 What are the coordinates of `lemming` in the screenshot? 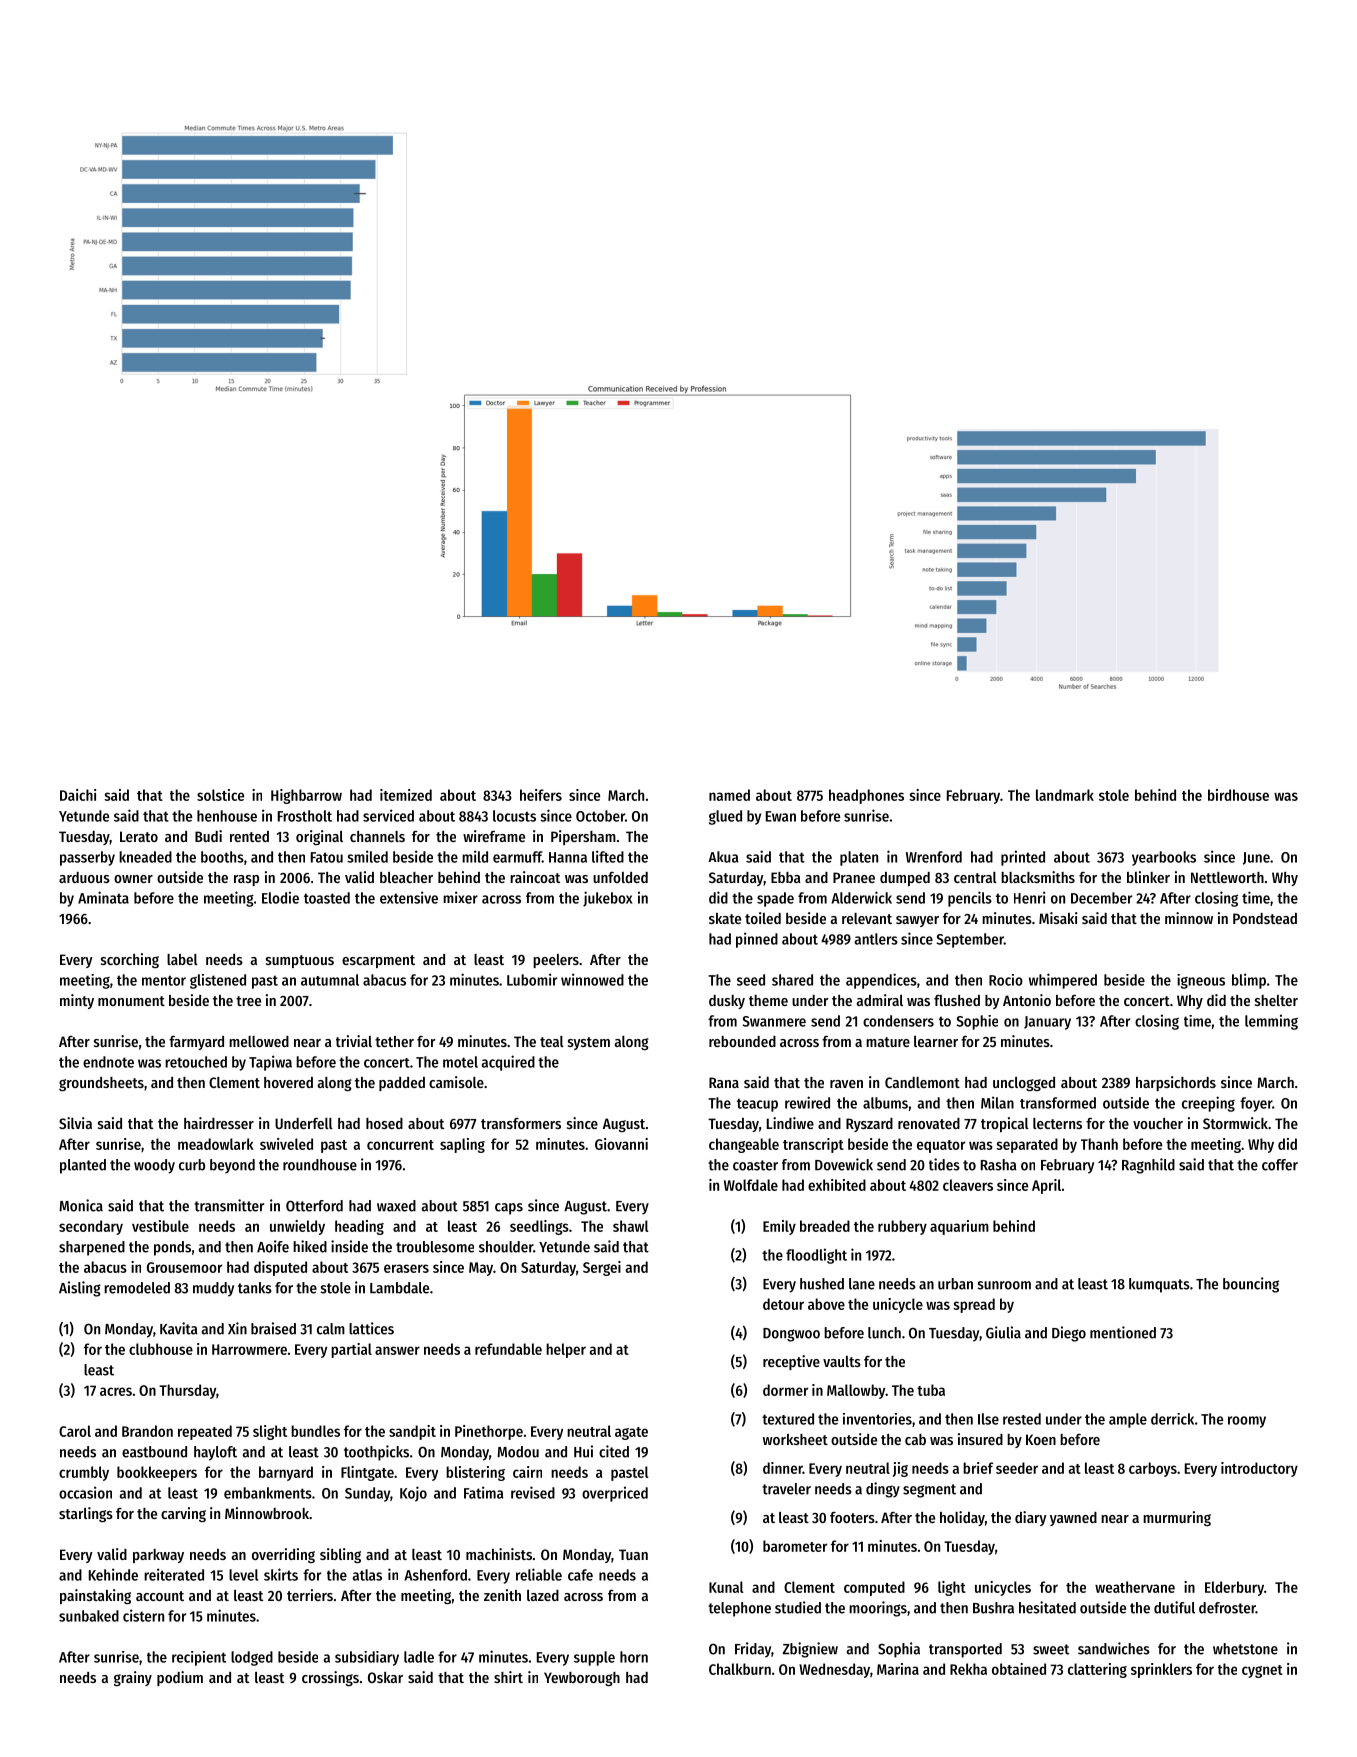 It's located at (1271, 1022).
